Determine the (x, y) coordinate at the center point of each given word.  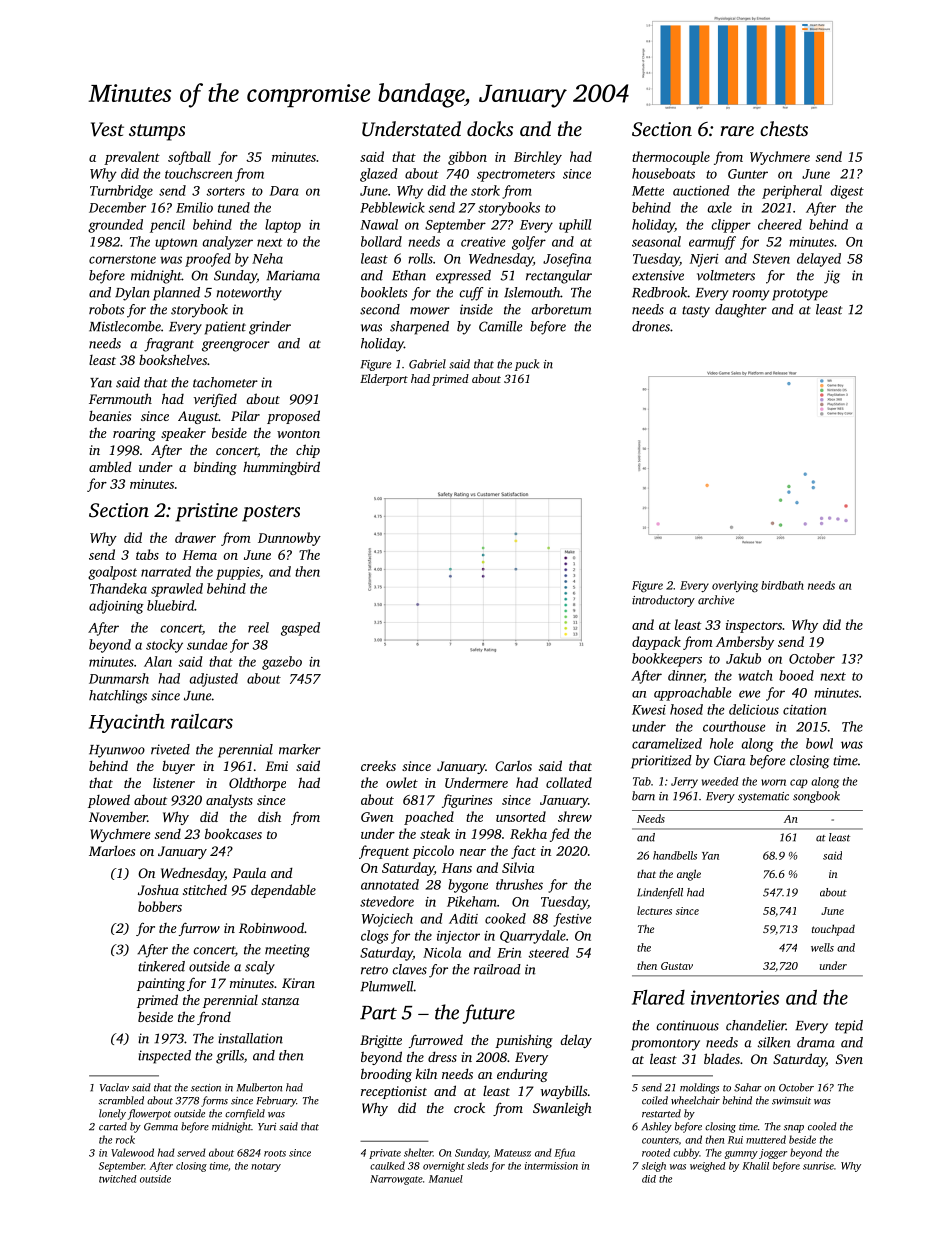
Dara (284, 191)
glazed (379, 175)
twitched (118, 1179)
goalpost (112, 573)
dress (442, 1056)
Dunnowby (289, 539)
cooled (822, 1126)
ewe (749, 694)
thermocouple (671, 158)
